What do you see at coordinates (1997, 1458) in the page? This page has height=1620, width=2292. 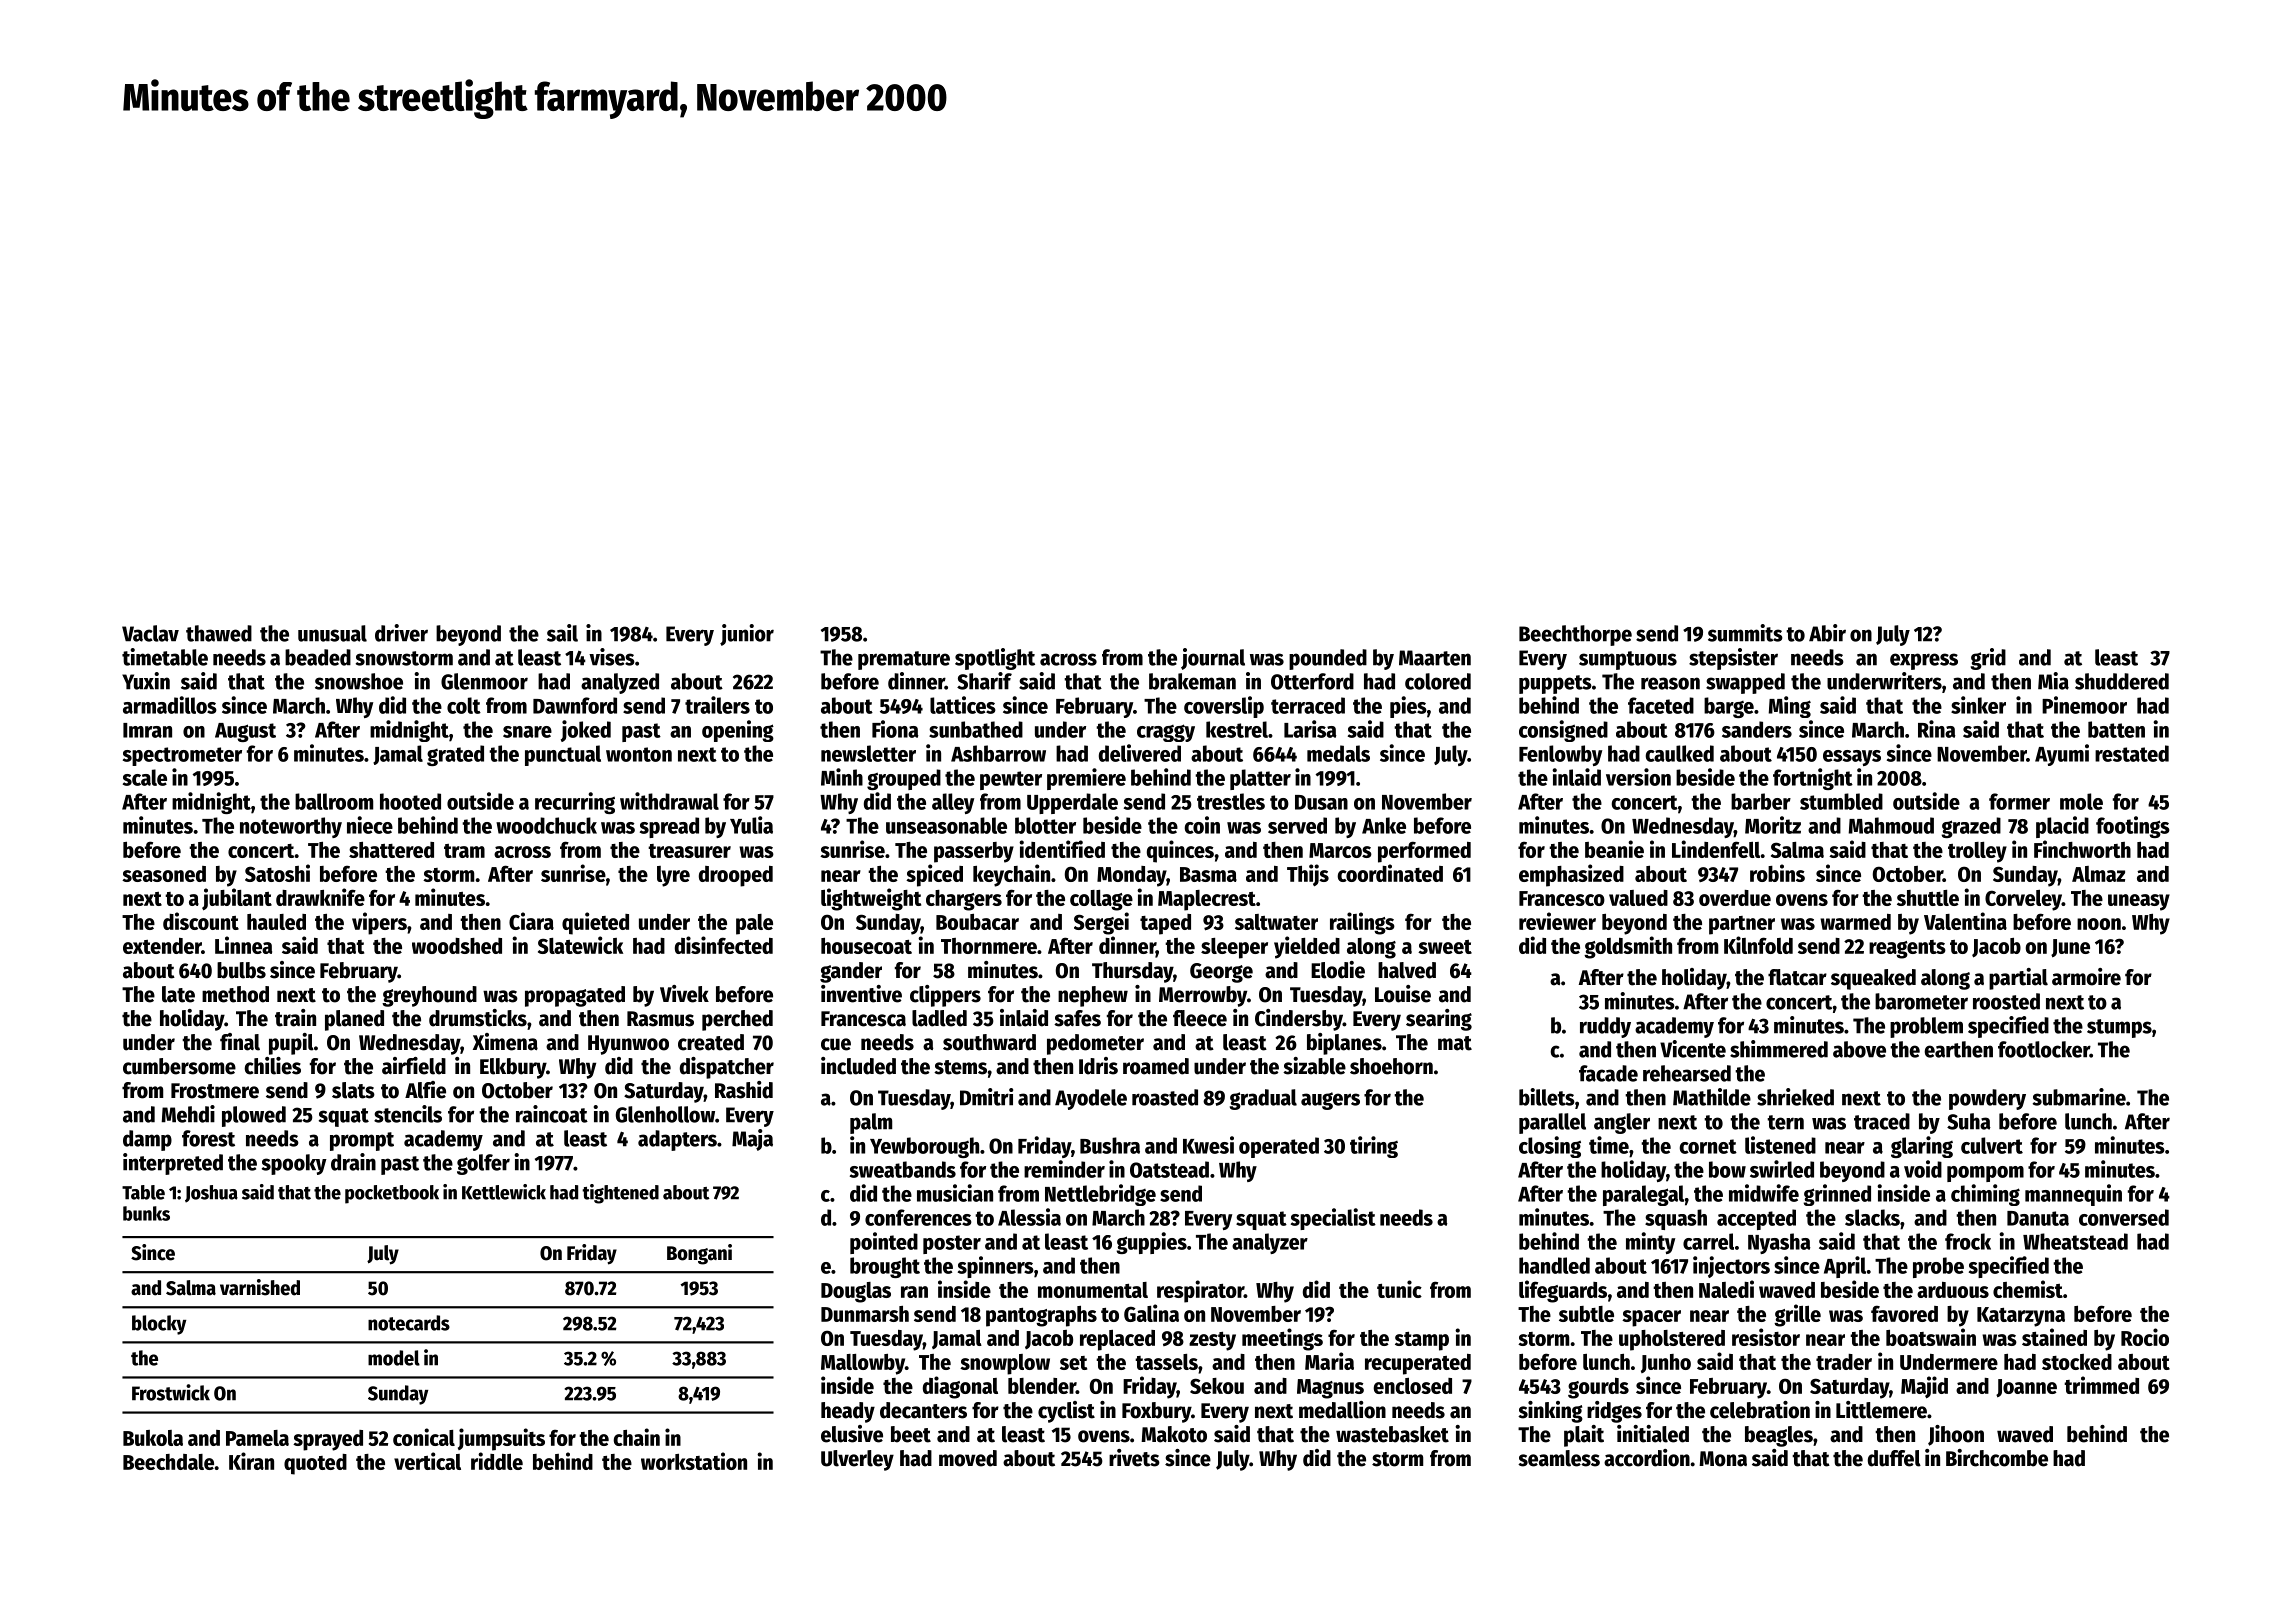 I see `Birchcombe` at bounding box center [1997, 1458].
